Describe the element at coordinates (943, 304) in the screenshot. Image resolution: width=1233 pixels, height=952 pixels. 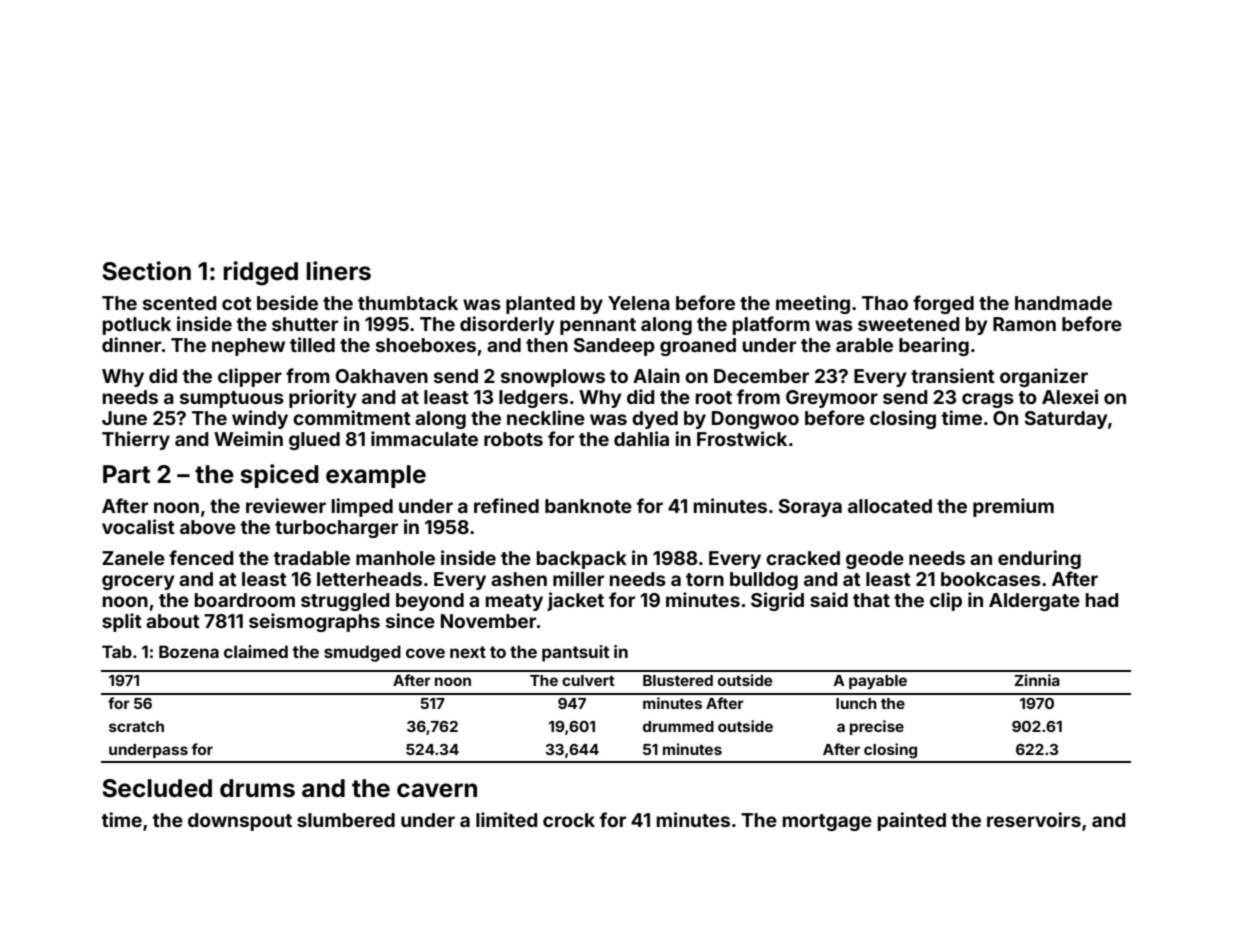
I see `forged` at that location.
